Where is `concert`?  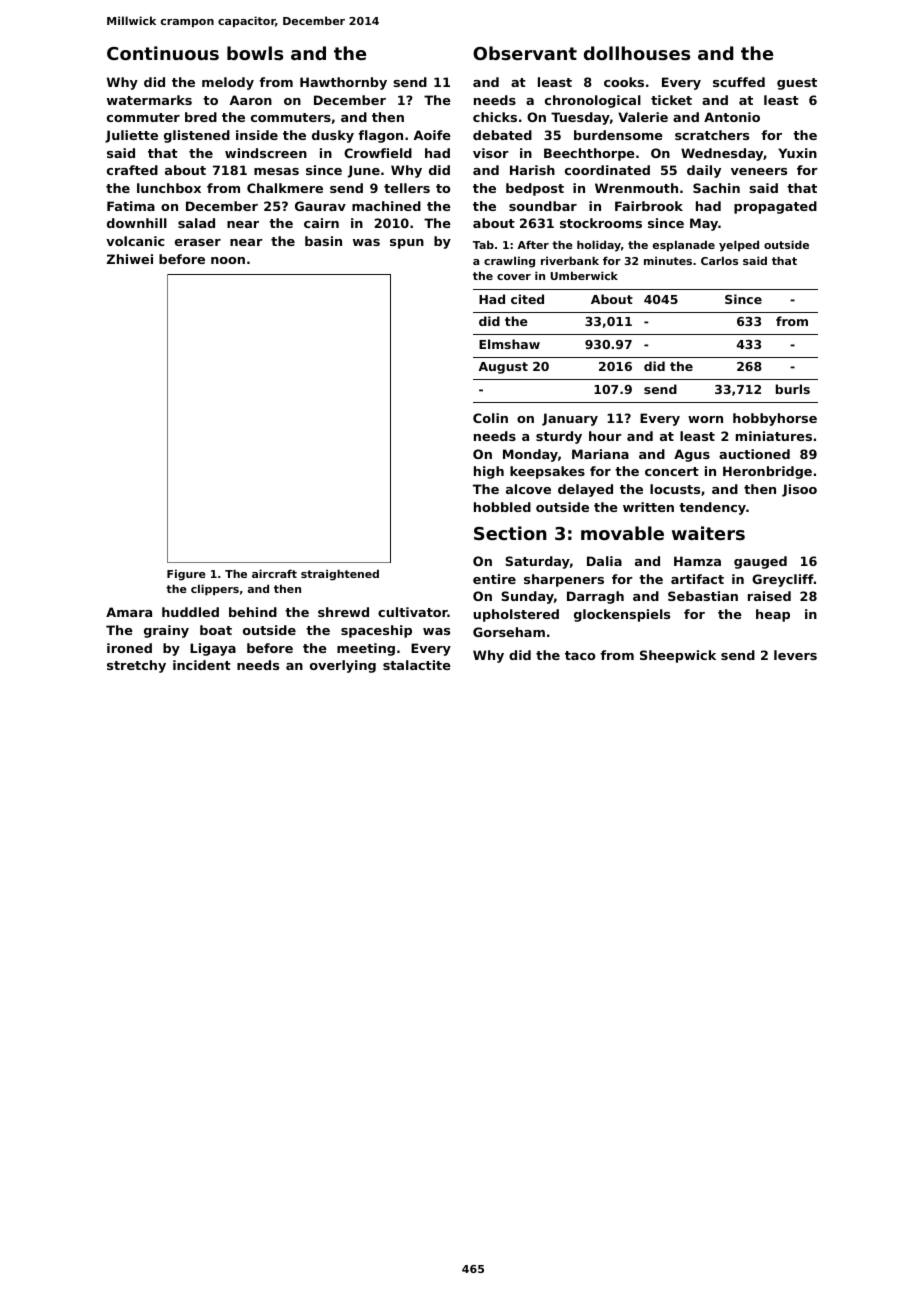
concert is located at coordinates (672, 471).
